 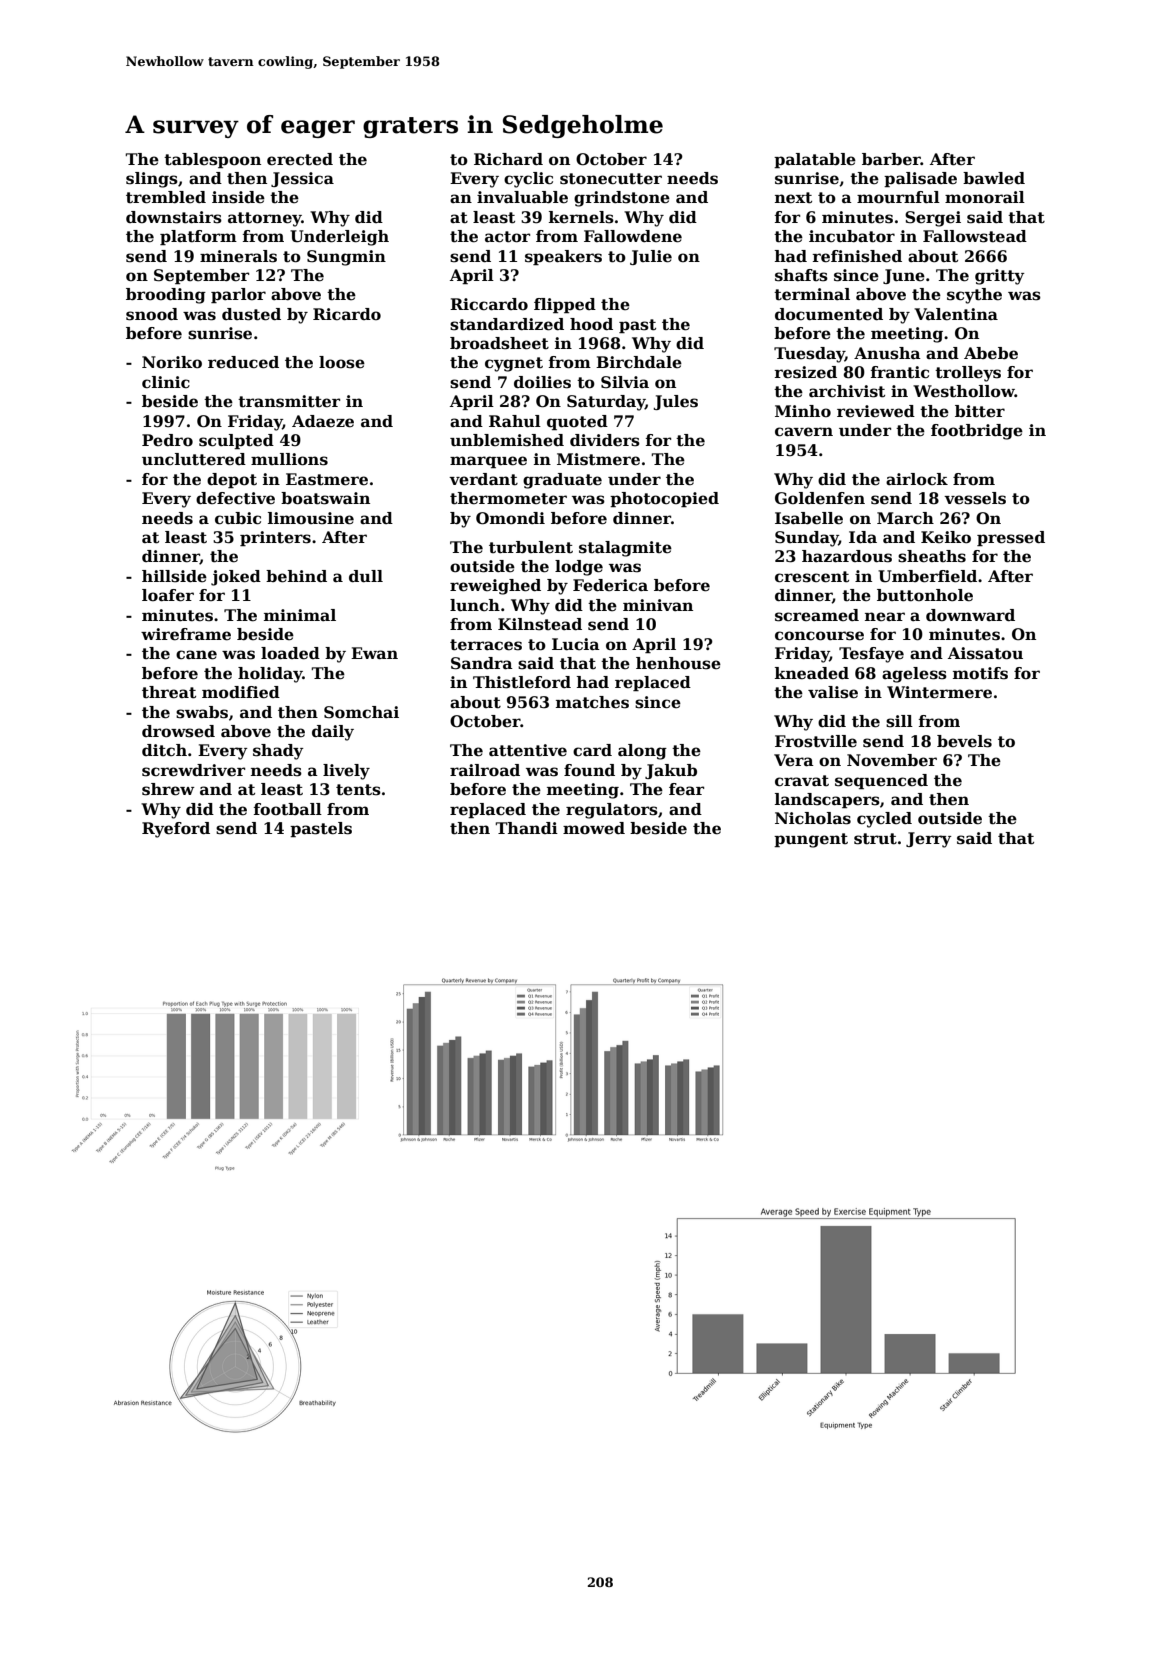 What do you see at coordinates (540, 624) in the screenshot?
I see `Kilnstead` at bounding box center [540, 624].
